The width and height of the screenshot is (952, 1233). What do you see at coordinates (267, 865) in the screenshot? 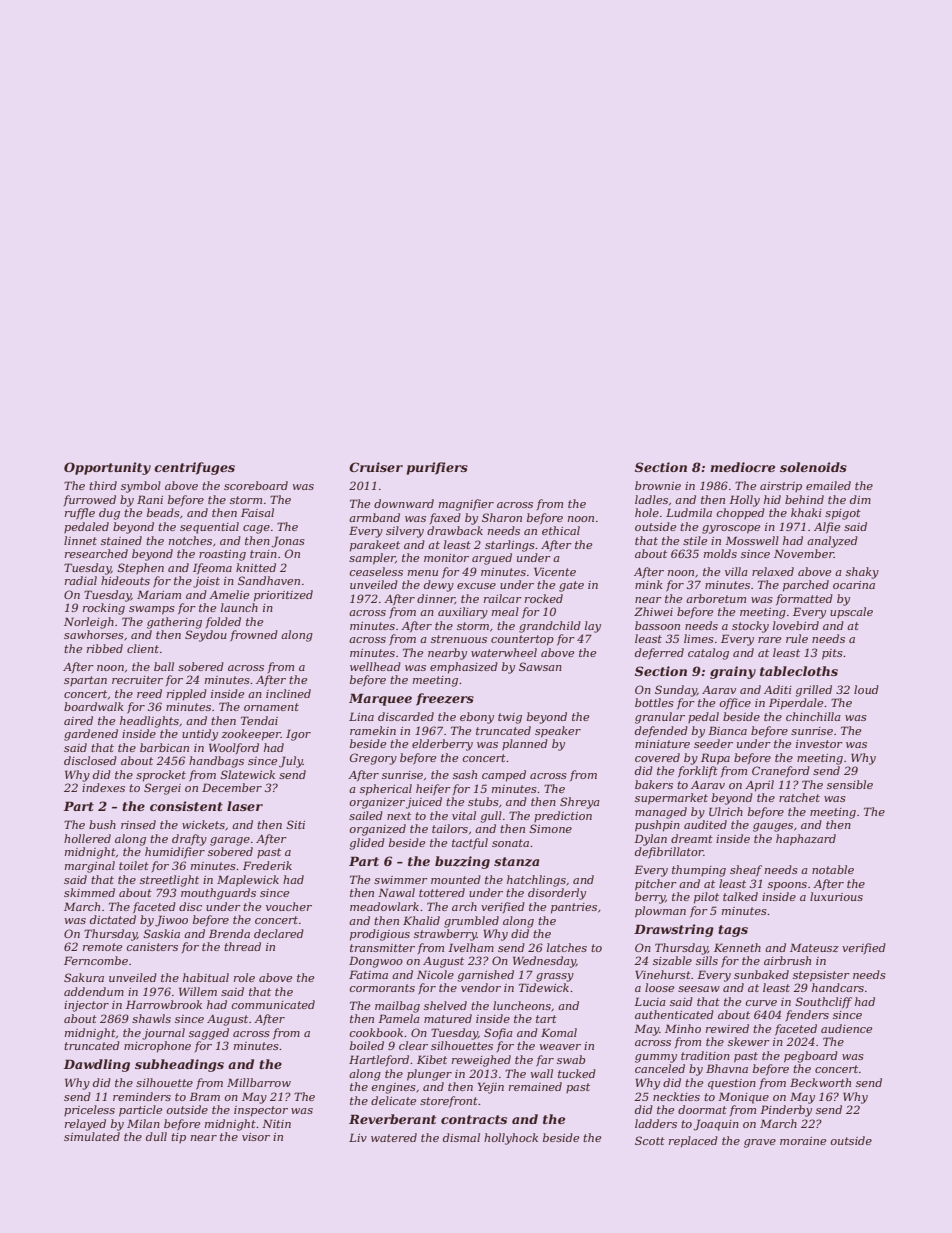
I see `Frederik` at bounding box center [267, 865].
